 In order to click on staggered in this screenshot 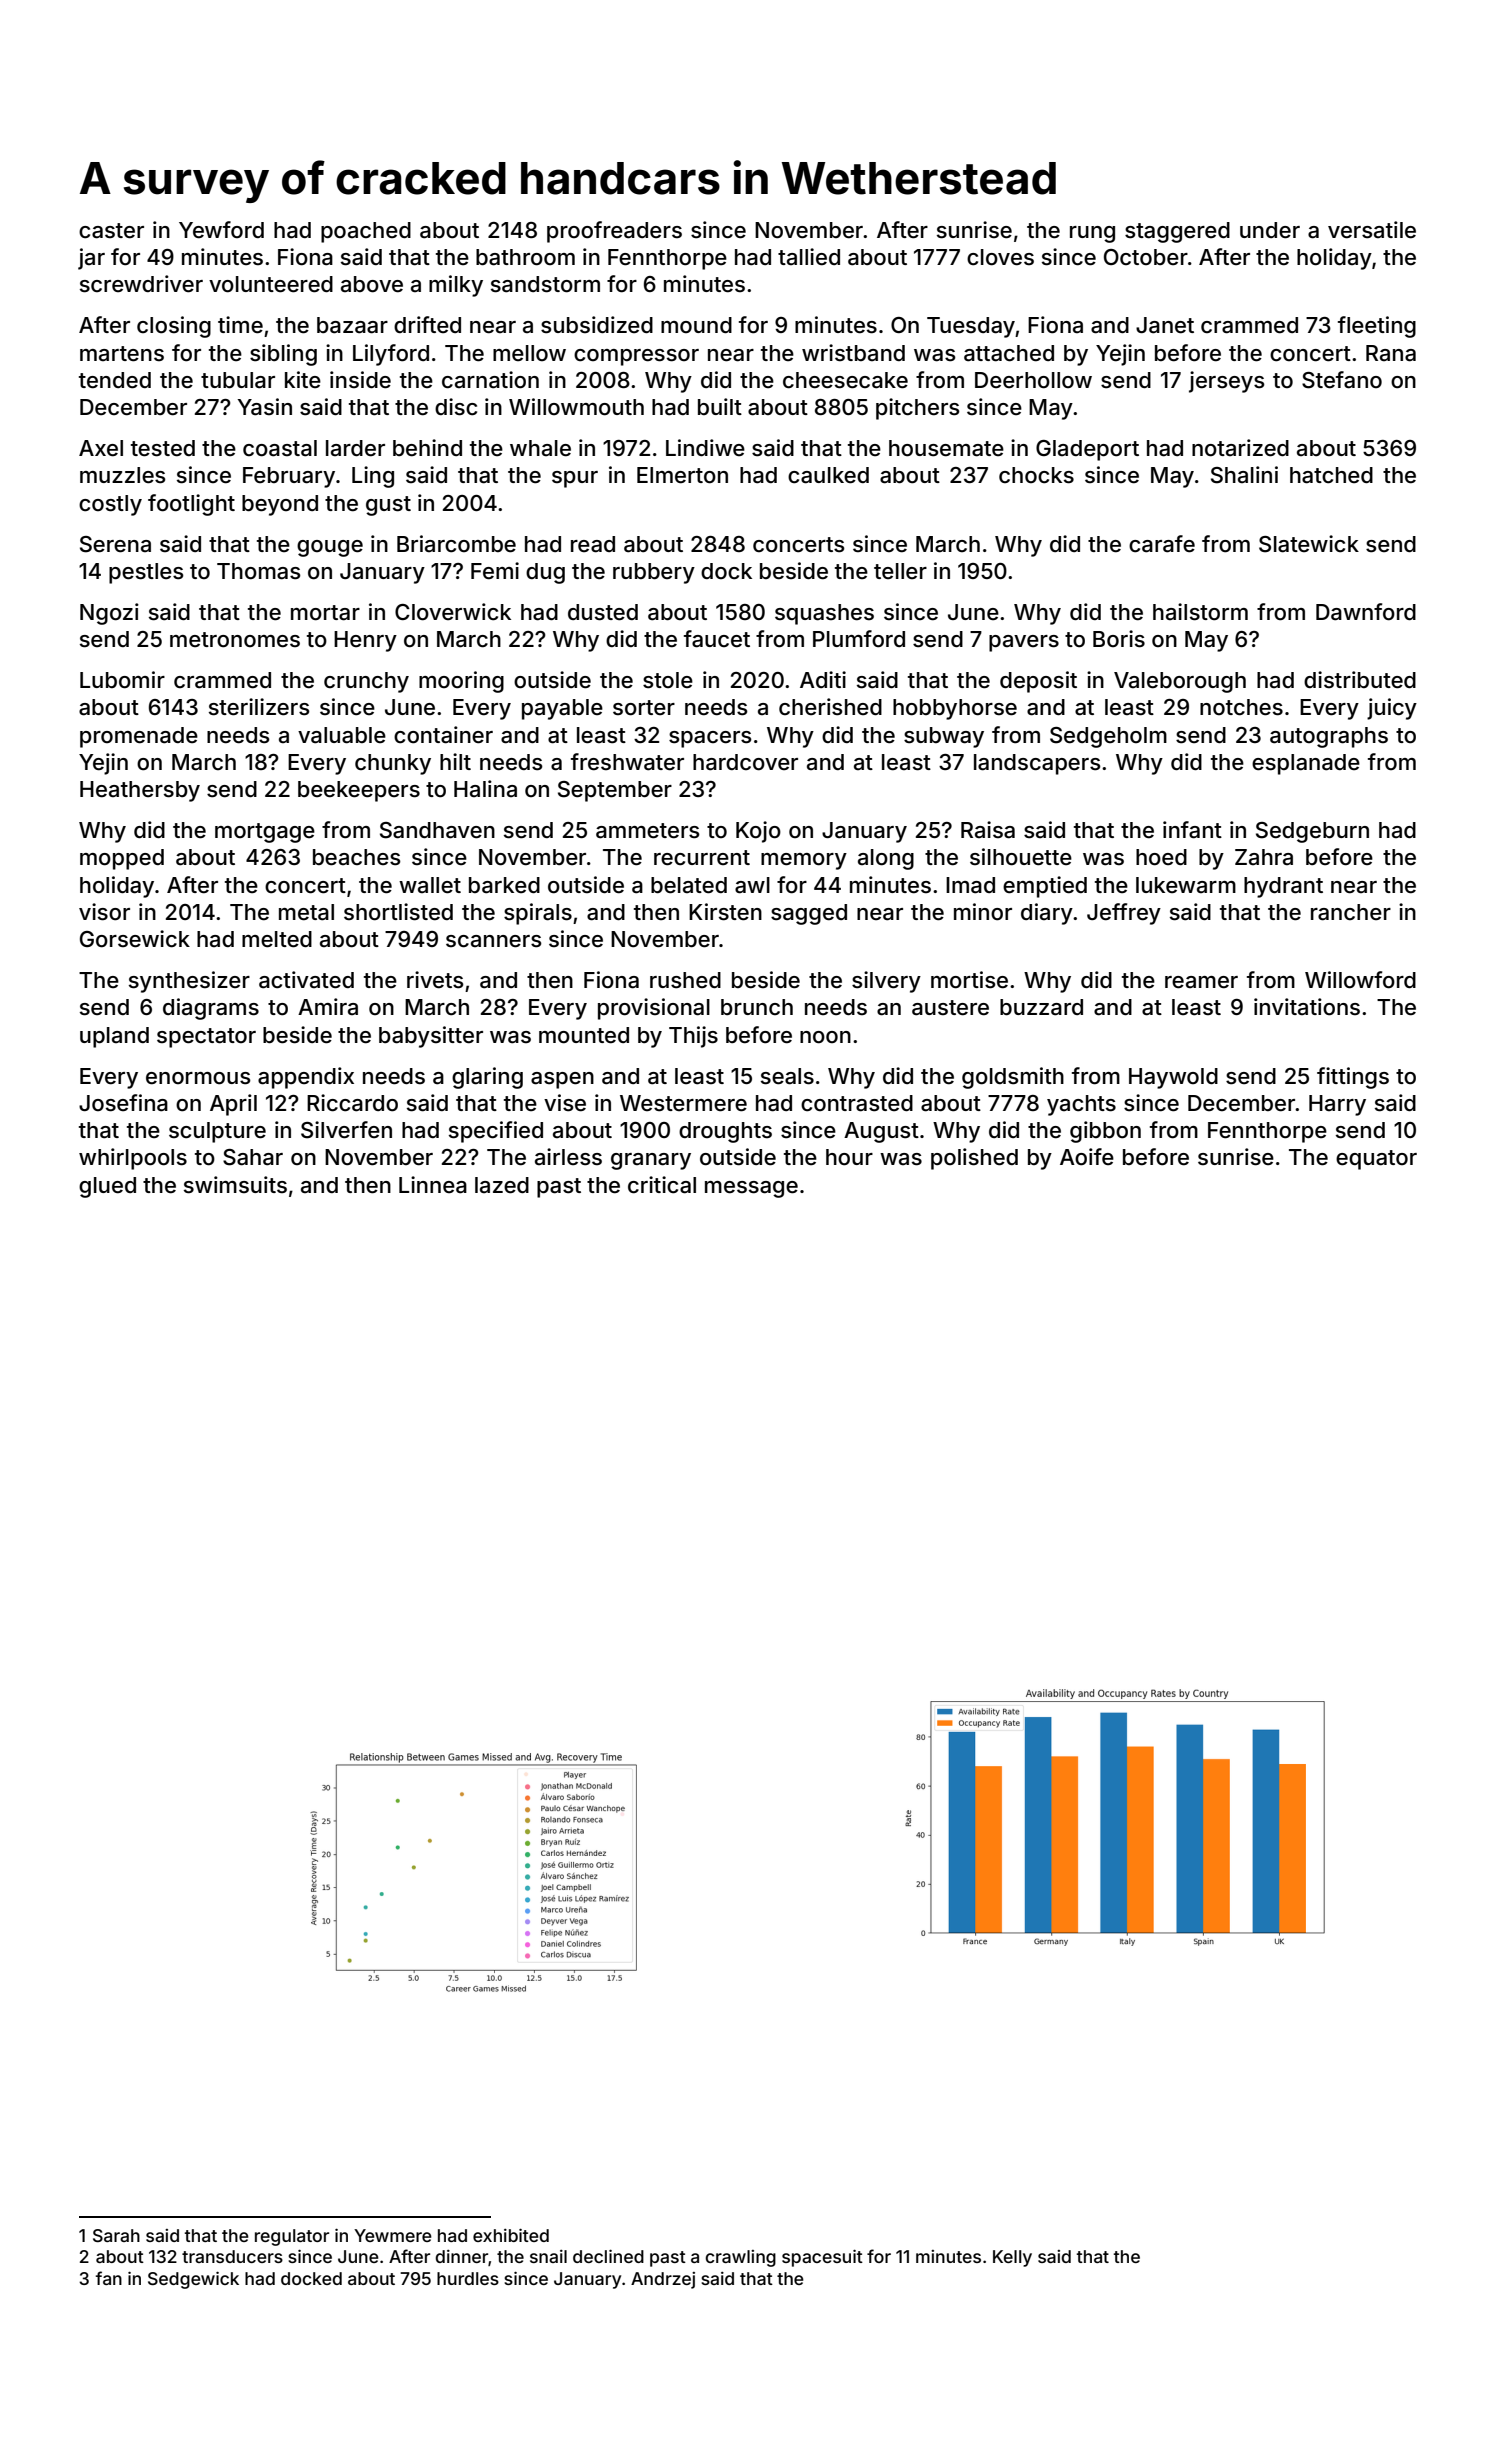, I will do `click(1177, 232)`.
